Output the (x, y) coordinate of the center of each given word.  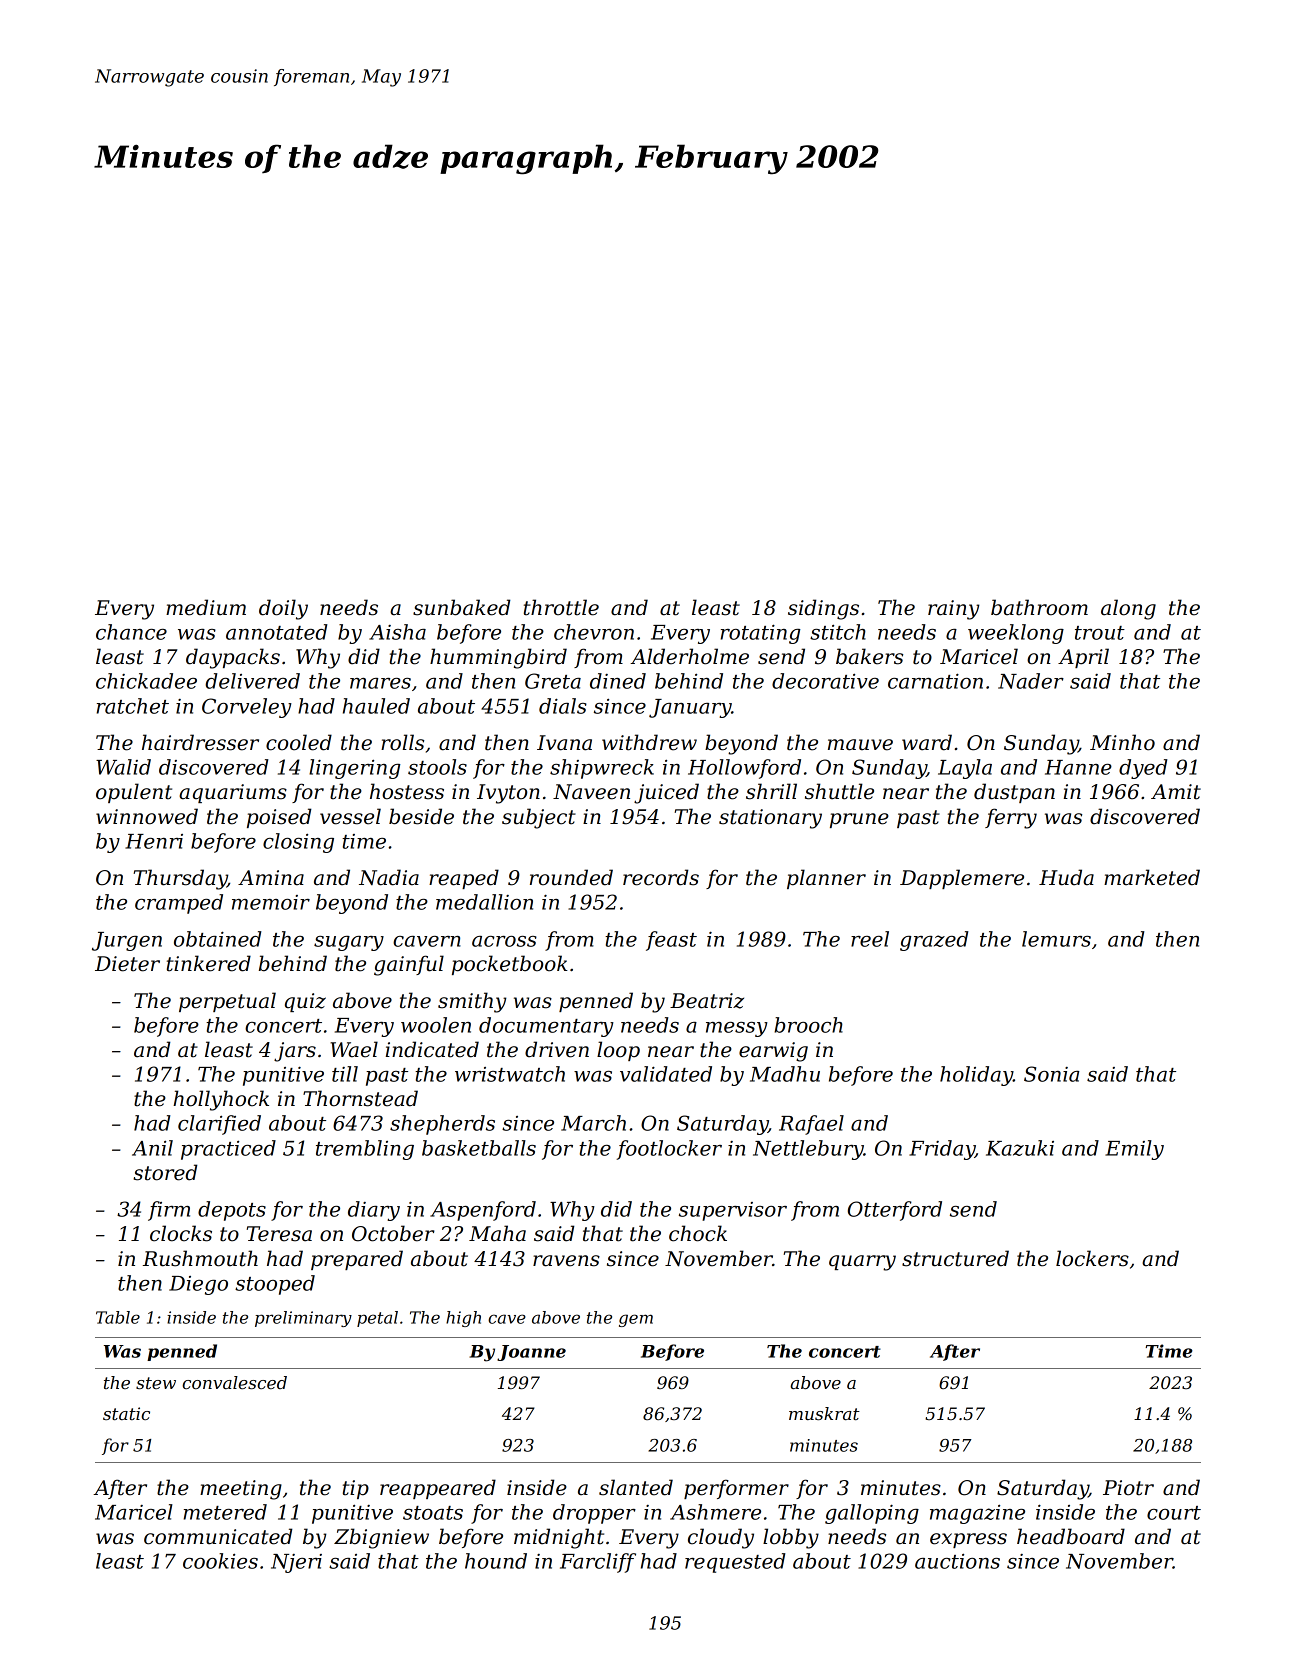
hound (496, 1561)
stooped (275, 1285)
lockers (1092, 1258)
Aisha (397, 632)
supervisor (733, 1211)
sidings (823, 609)
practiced (228, 1150)
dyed (1143, 769)
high (463, 1319)
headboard (1071, 1536)
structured (955, 1258)
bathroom (1039, 607)
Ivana (564, 743)
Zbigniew (381, 1538)
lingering (355, 769)
